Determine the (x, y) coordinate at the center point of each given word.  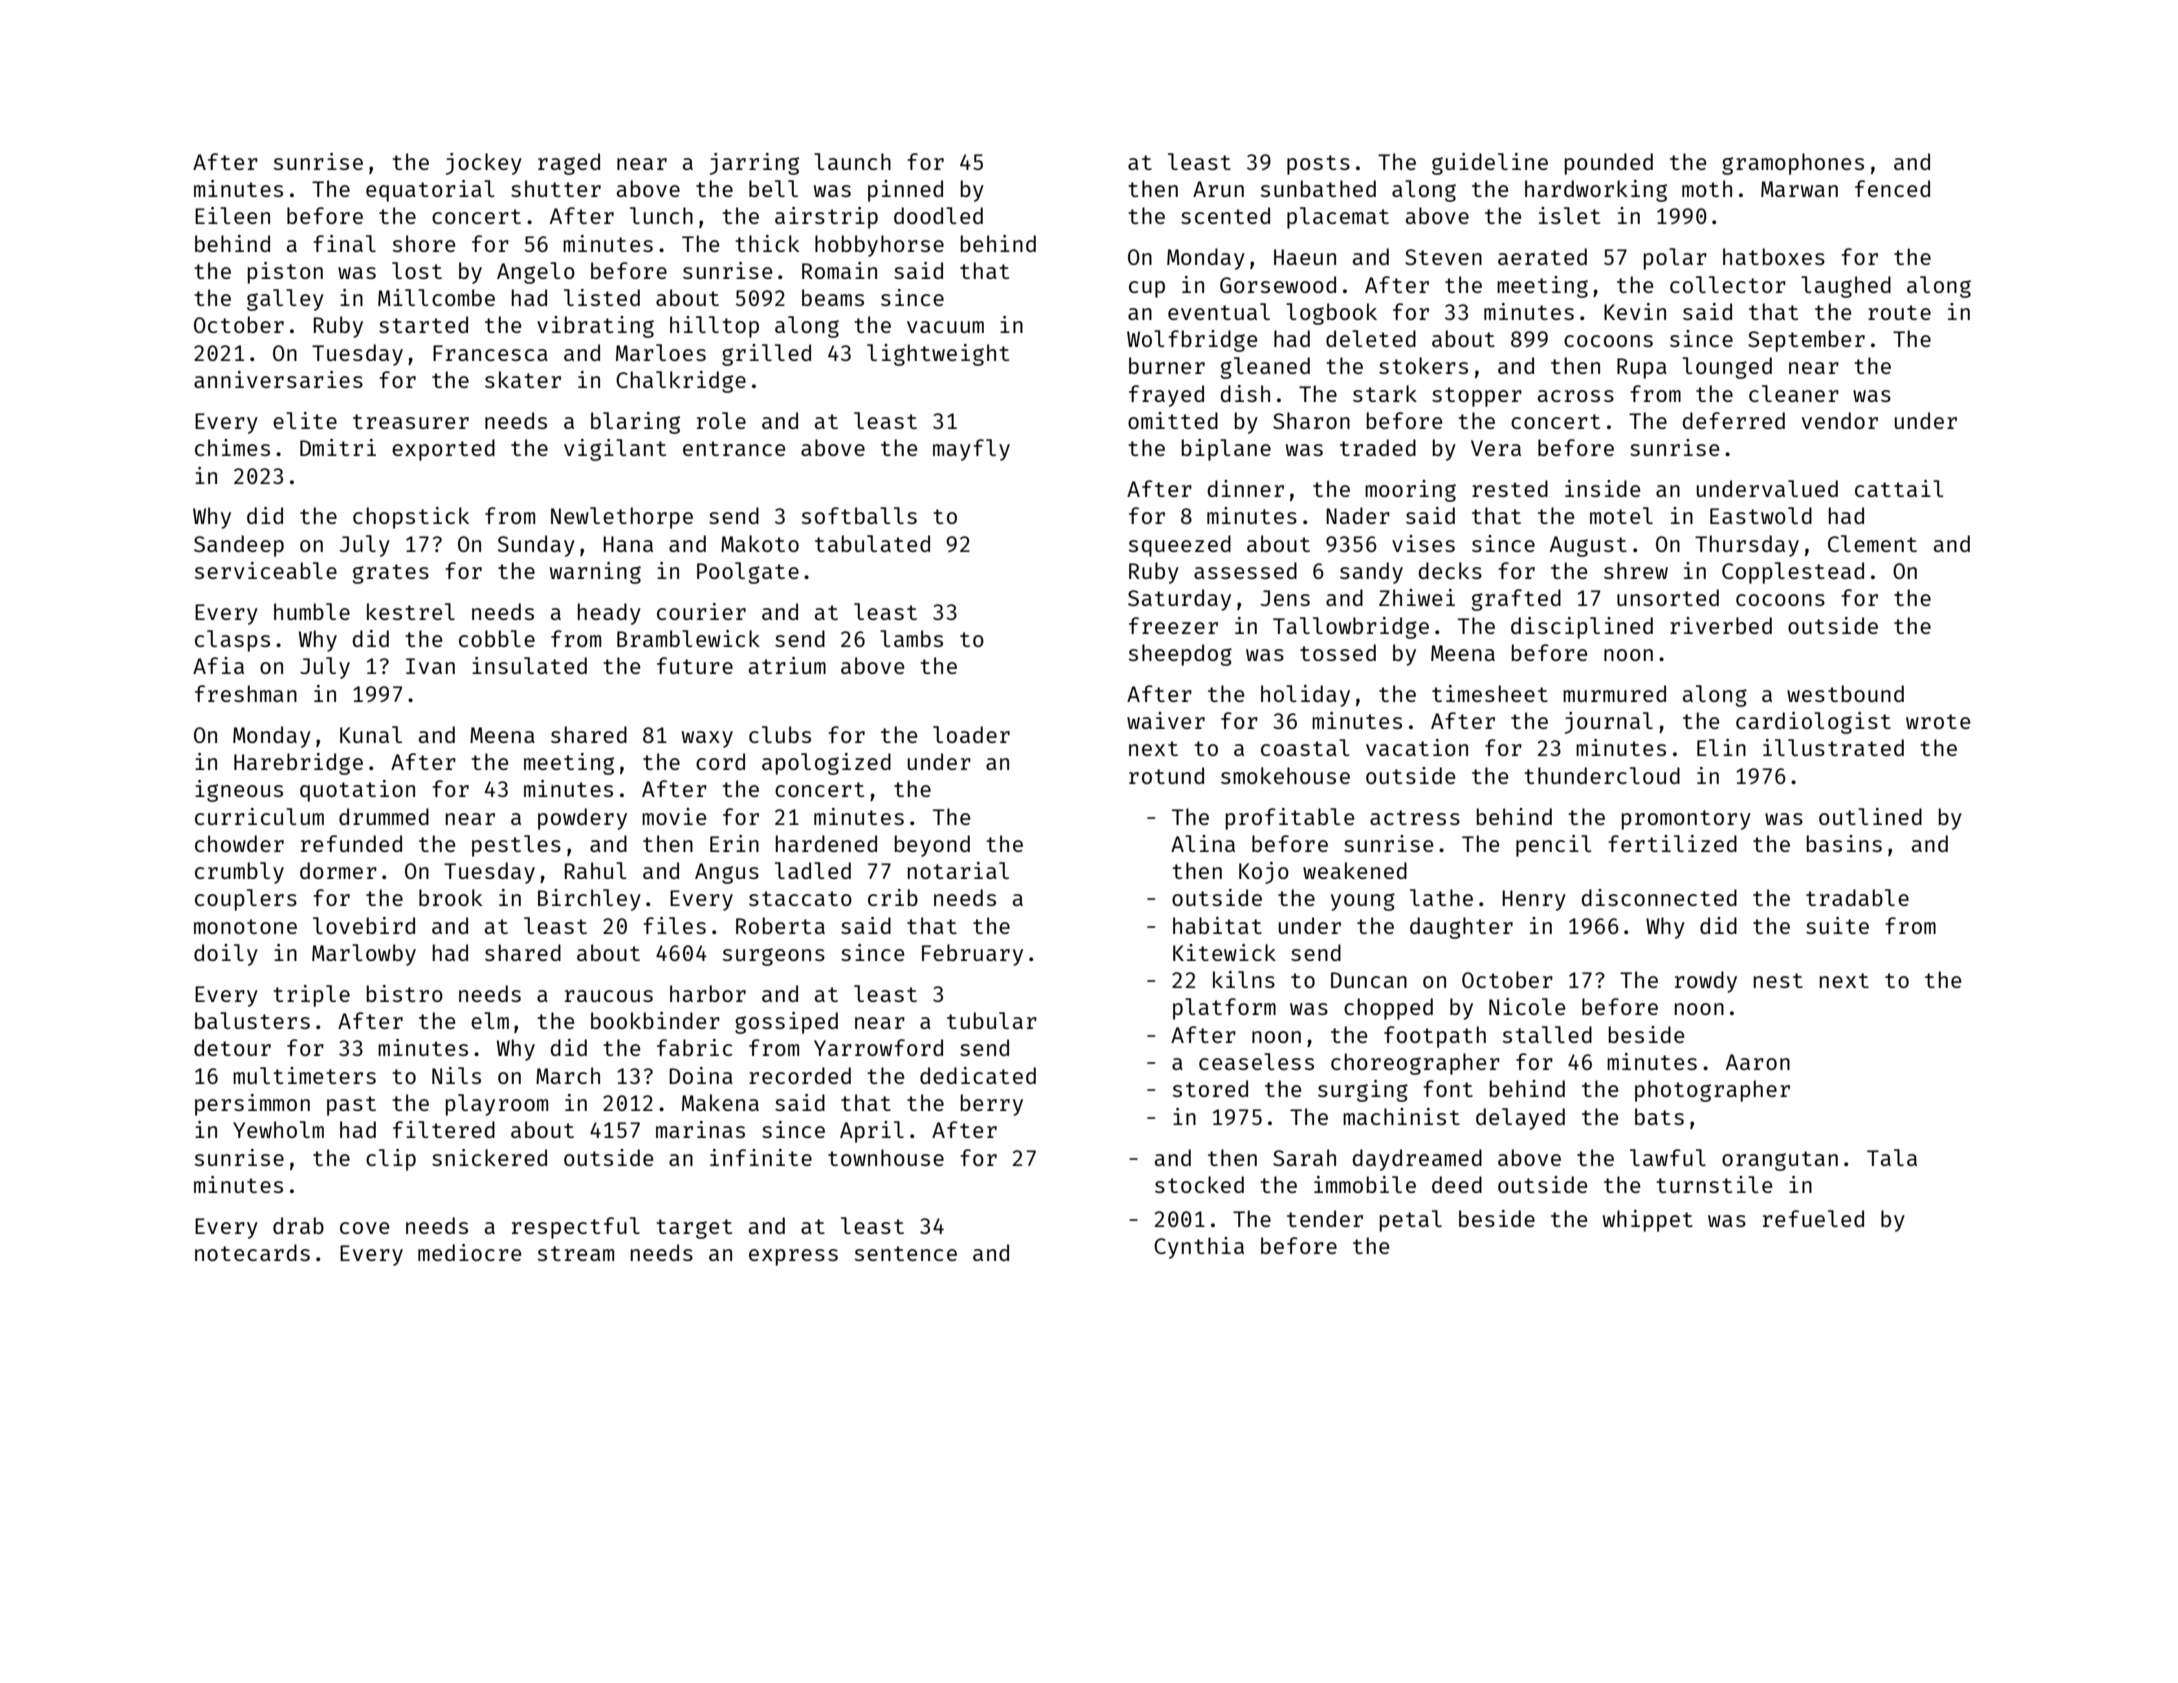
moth (1707, 188)
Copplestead (1793, 573)
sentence (906, 1253)
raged (569, 164)
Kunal (371, 734)
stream (576, 1253)
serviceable (266, 570)
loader (971, 734)
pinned (905, 191)
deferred (1734, 420)
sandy (1371, 573)
